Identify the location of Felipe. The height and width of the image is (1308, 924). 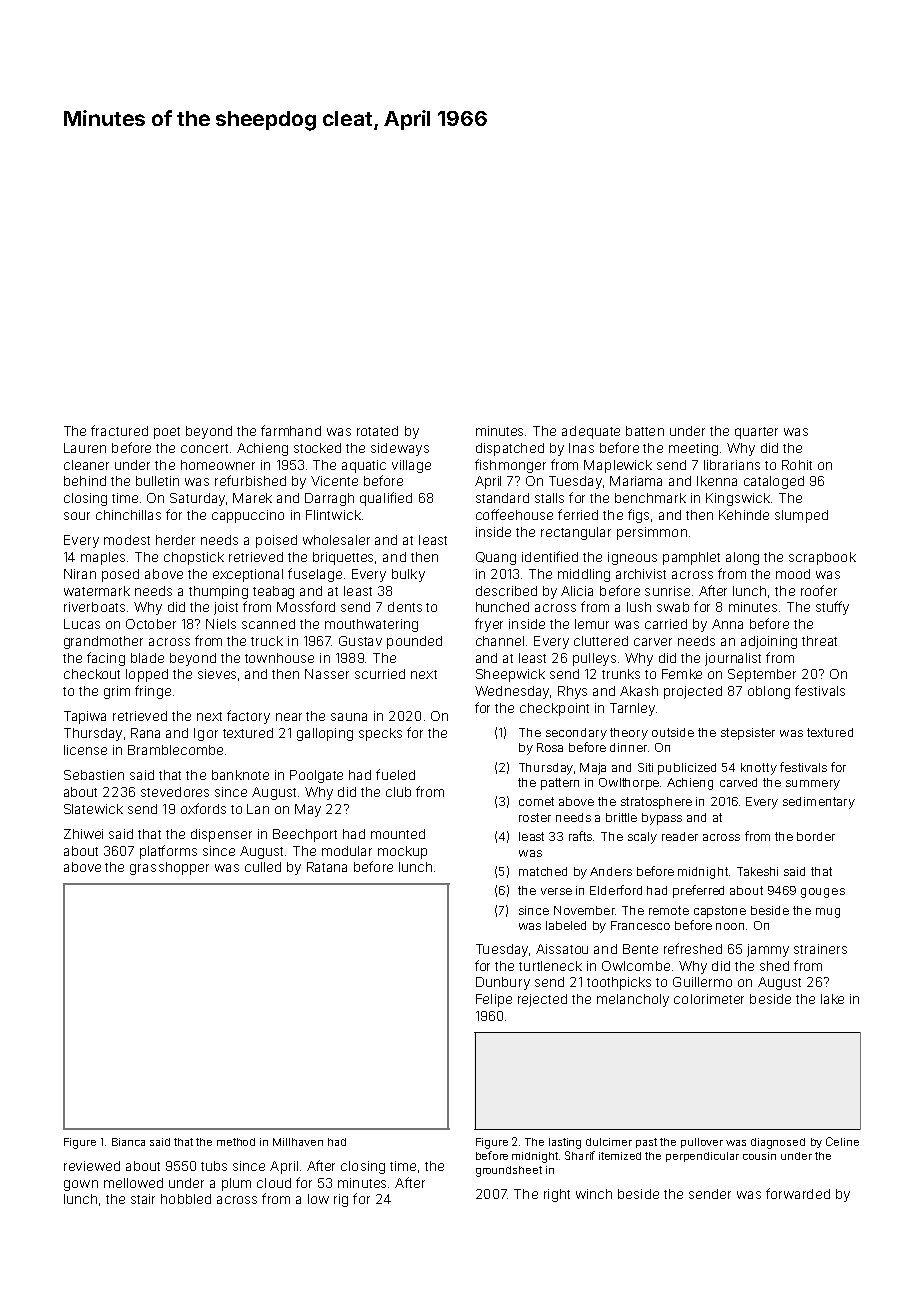
(494, 1000).
